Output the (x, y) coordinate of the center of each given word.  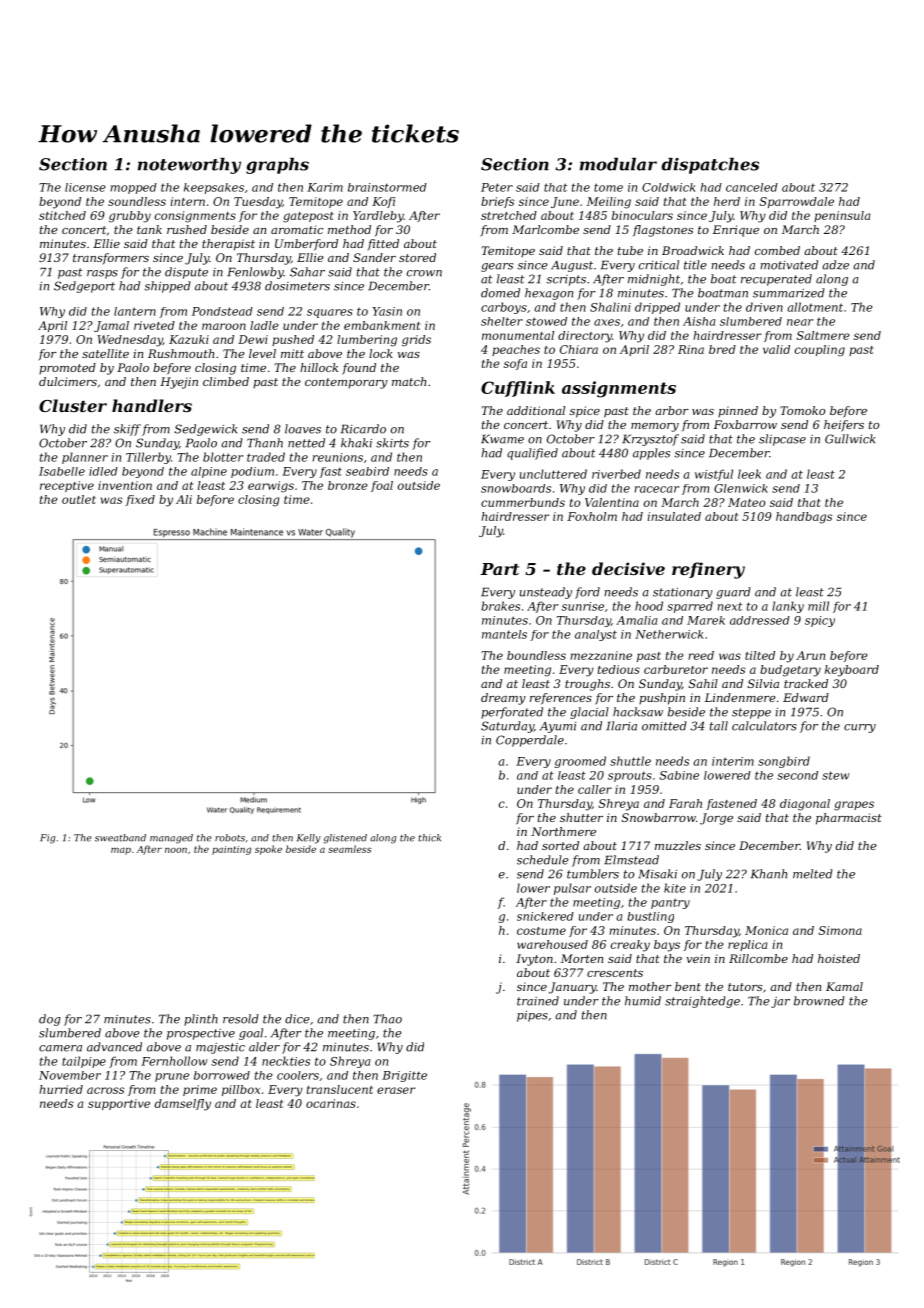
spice (585, 412)
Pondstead (222, 311)
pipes (532, 1016)
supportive (119, 1104)
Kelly (308, 839)
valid (776, 349)
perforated (512, 713)
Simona (840, 930)
